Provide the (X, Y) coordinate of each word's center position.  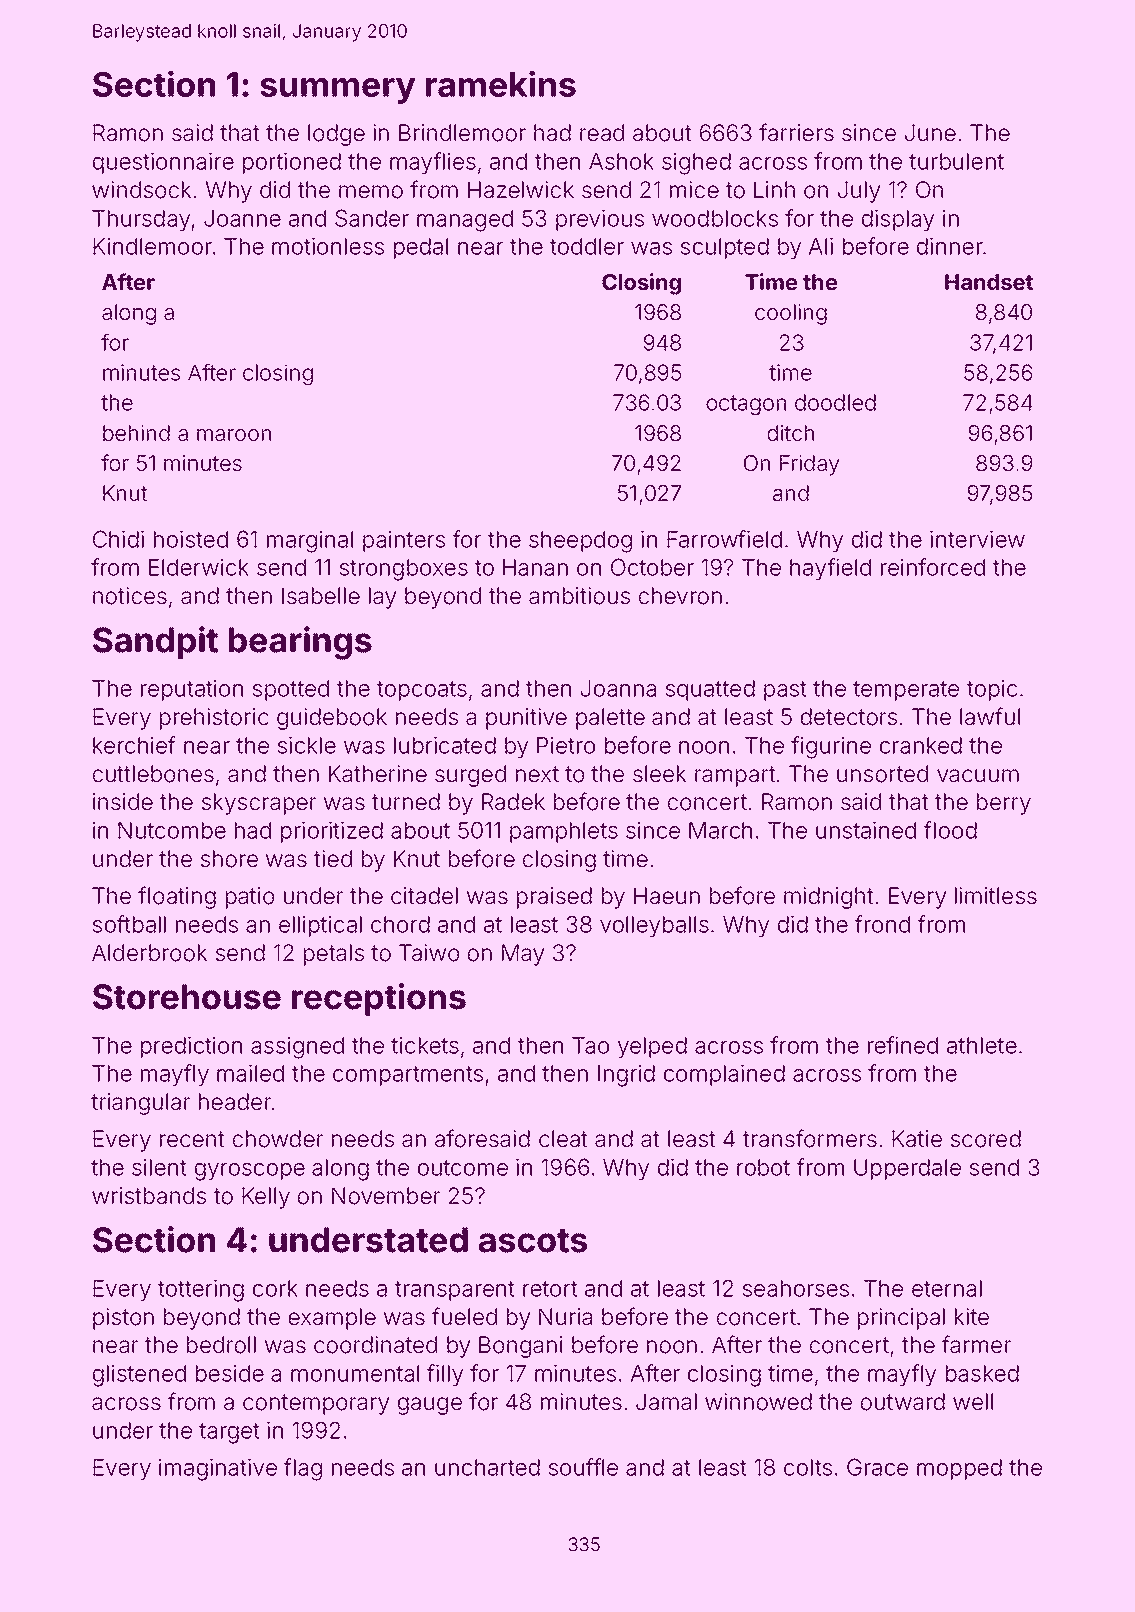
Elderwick (199, 567)
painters (404, 541)
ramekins (501, 83)
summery (337, 91)
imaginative (218, 1469)
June (930, 133)
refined (903, 1045)
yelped (652, 1047)
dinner (950, 246)
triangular (140, 1104)
